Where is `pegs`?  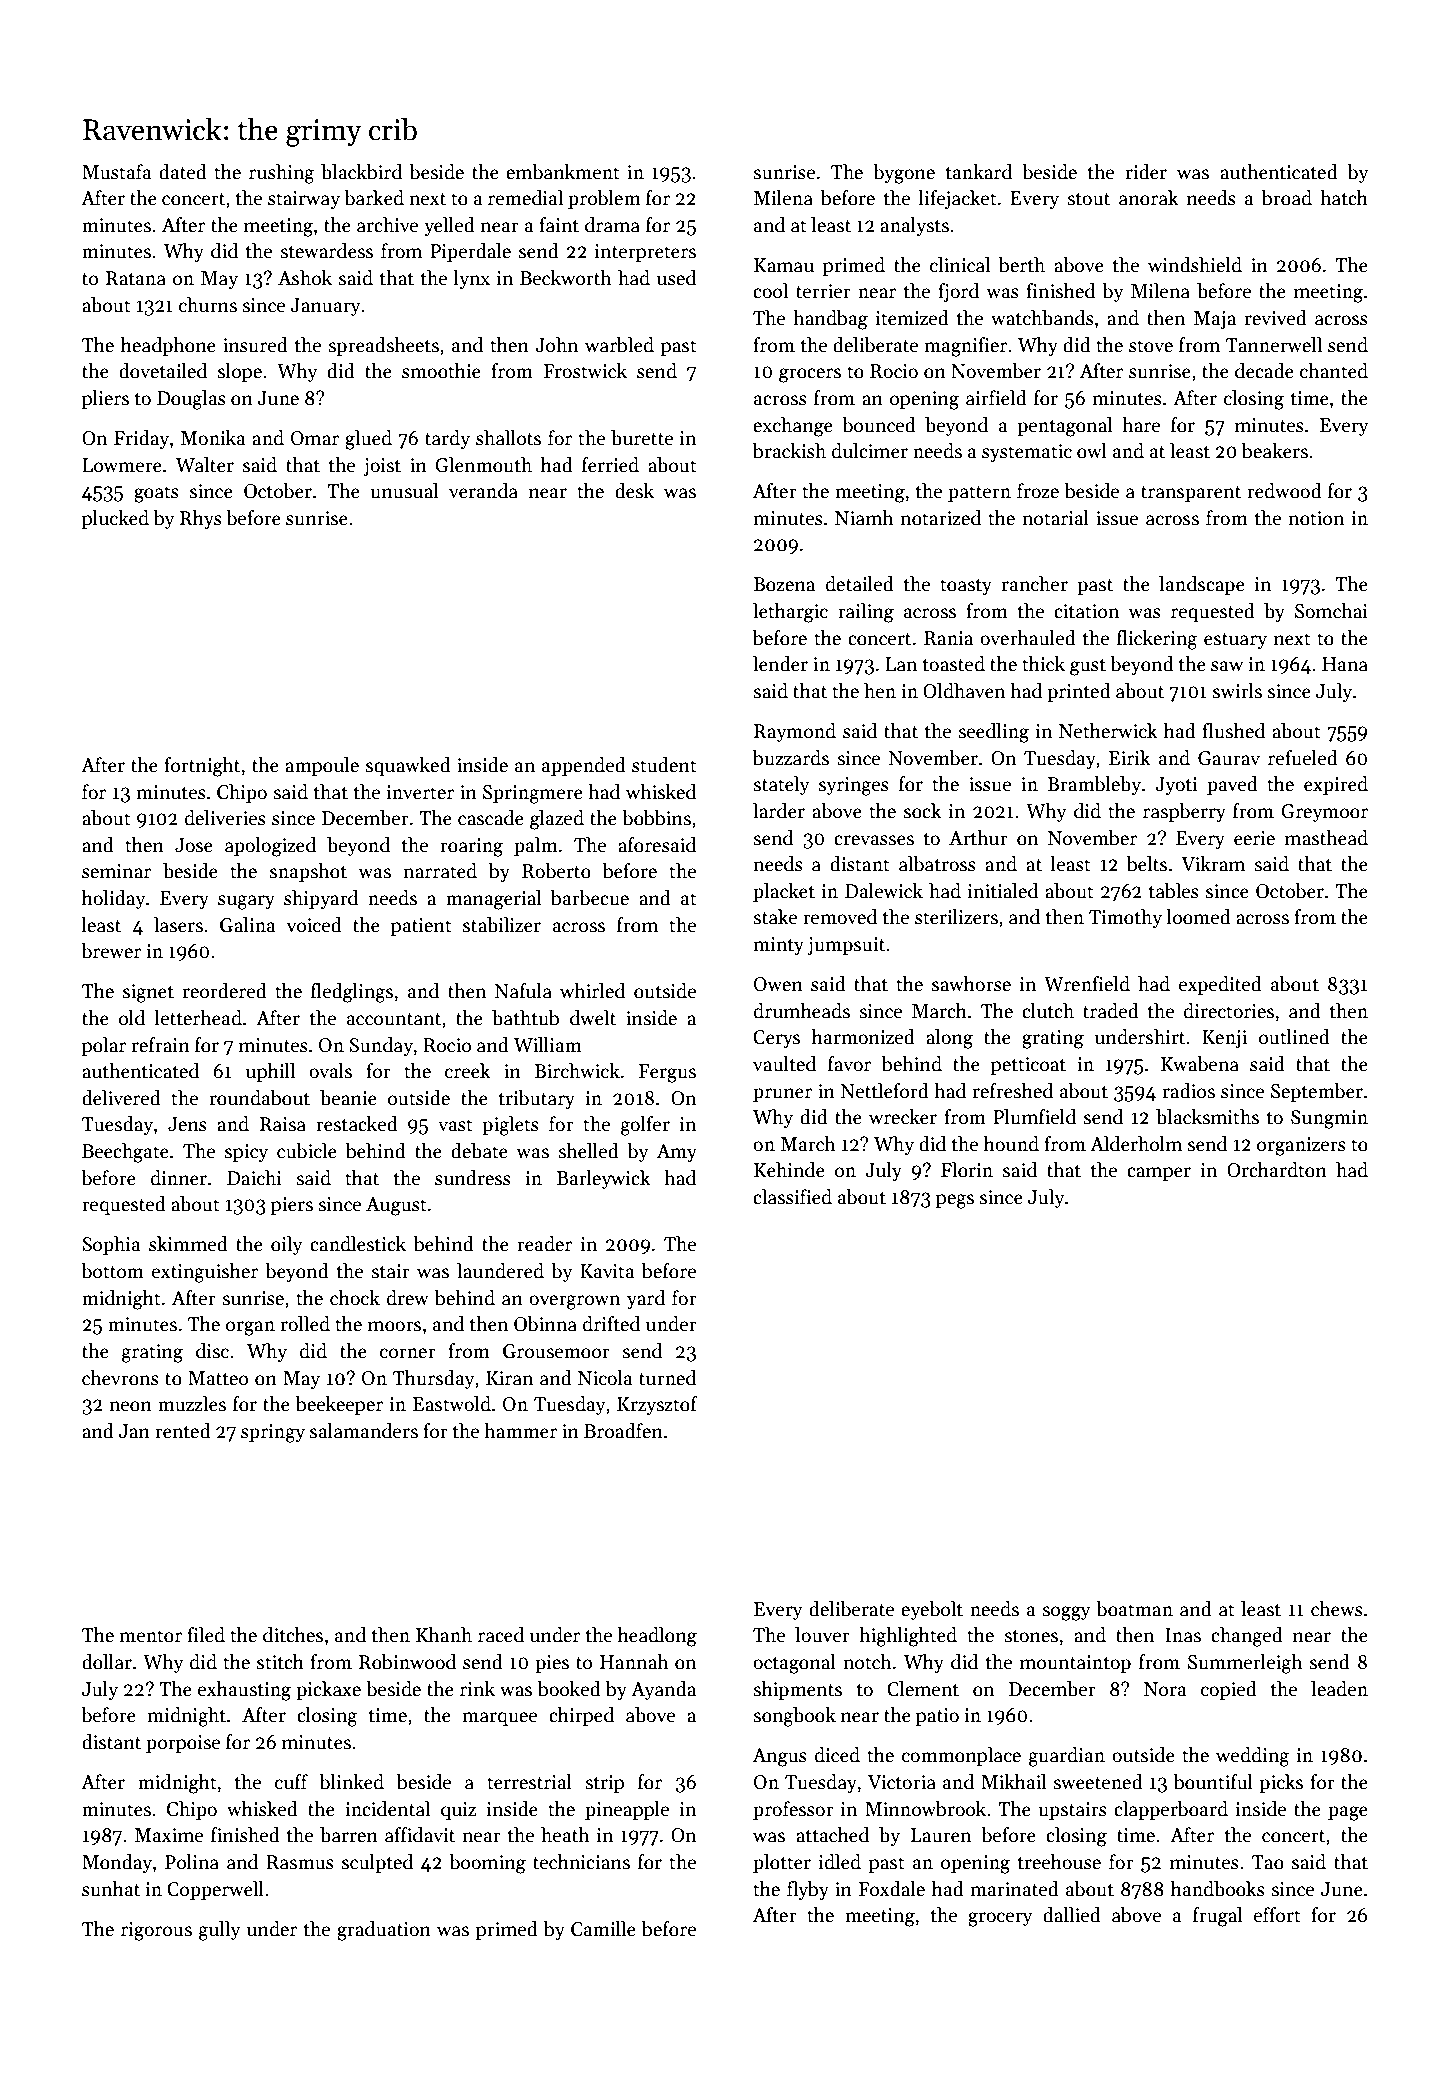 pegs is located at coordinates (955, 1201).
